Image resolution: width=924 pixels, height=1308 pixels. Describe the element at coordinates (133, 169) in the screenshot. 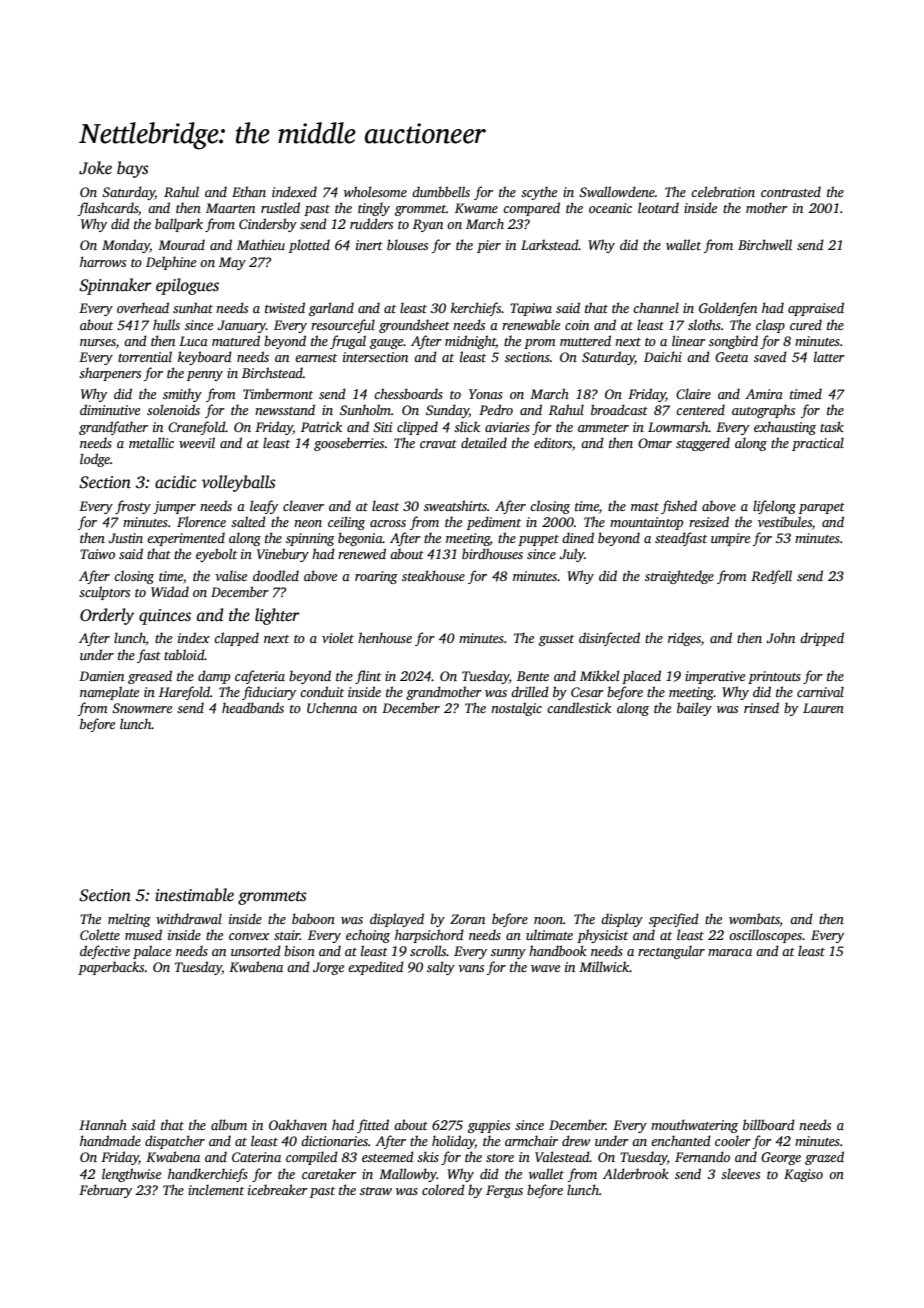

I see `bays` at that location.
